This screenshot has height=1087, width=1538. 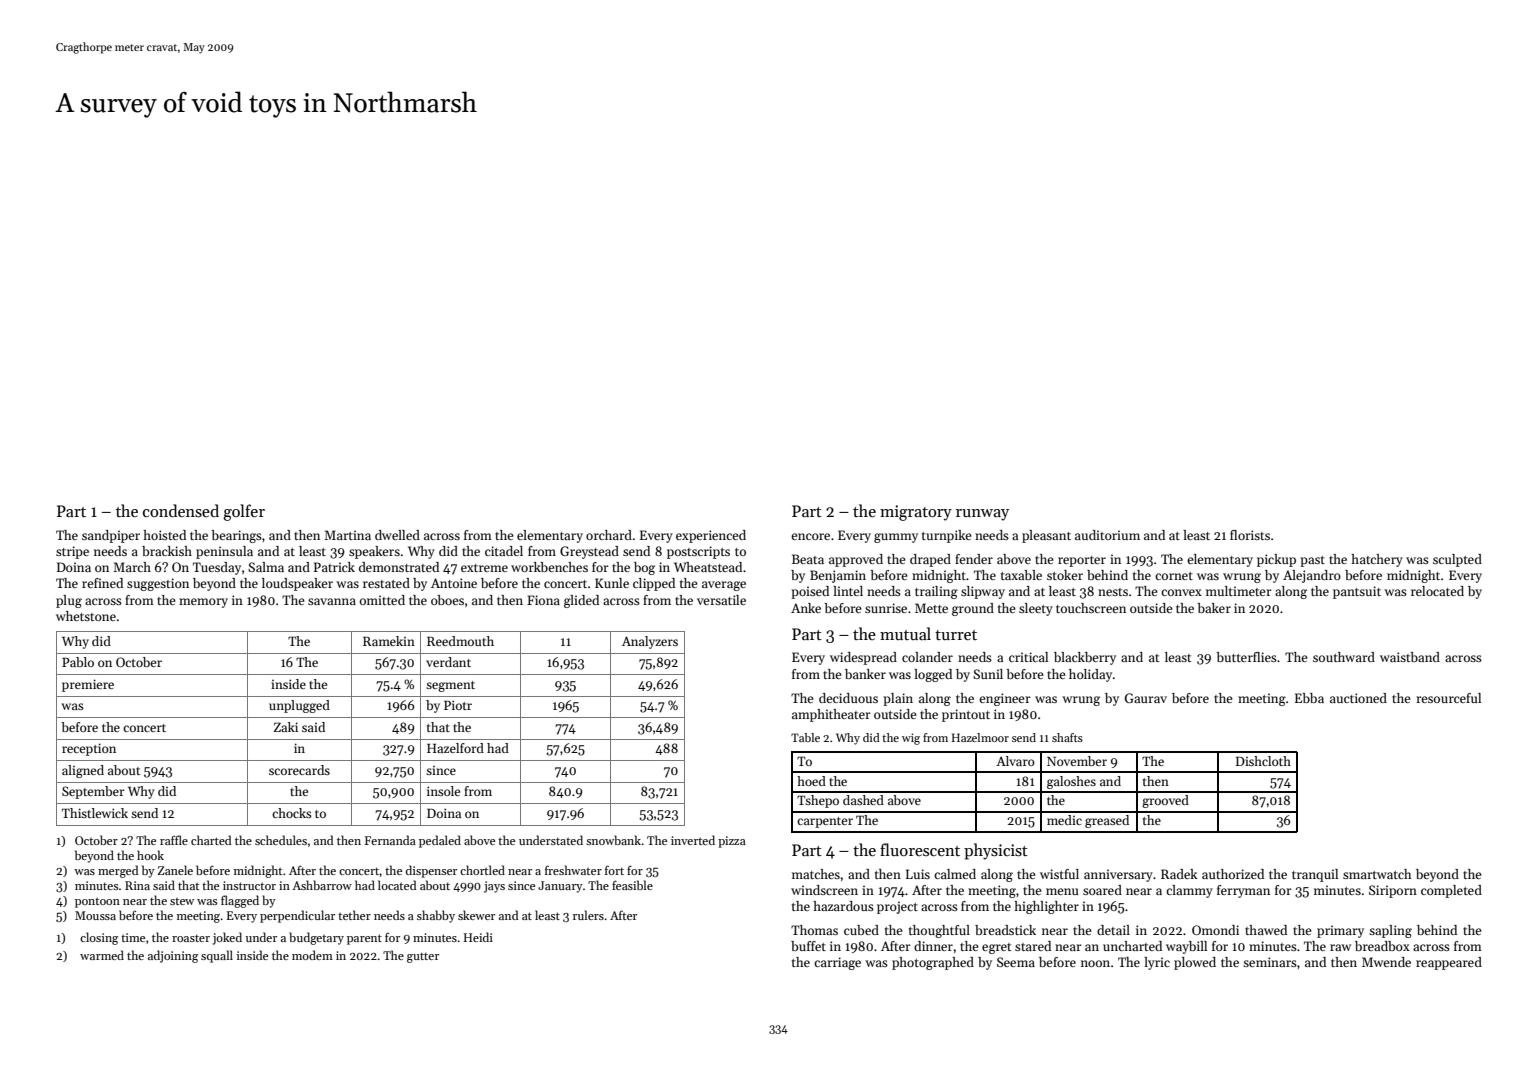 What do you see at coordinates (312, 955) in the screenshot?
I see `modem` at bounding box center [312, 955].
